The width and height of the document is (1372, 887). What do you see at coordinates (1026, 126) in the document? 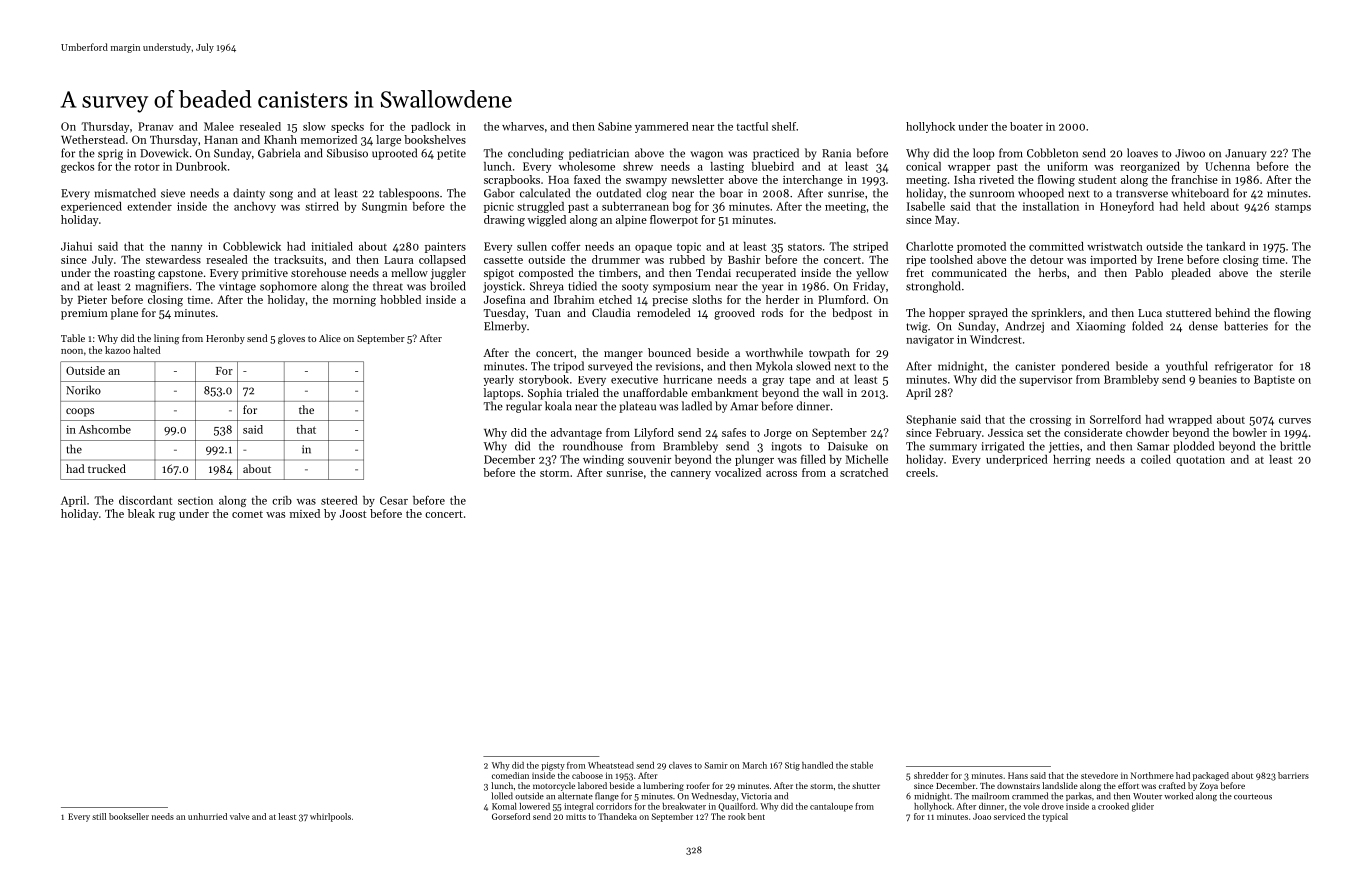
I see `boater` at bounding box center [1026, 126].
